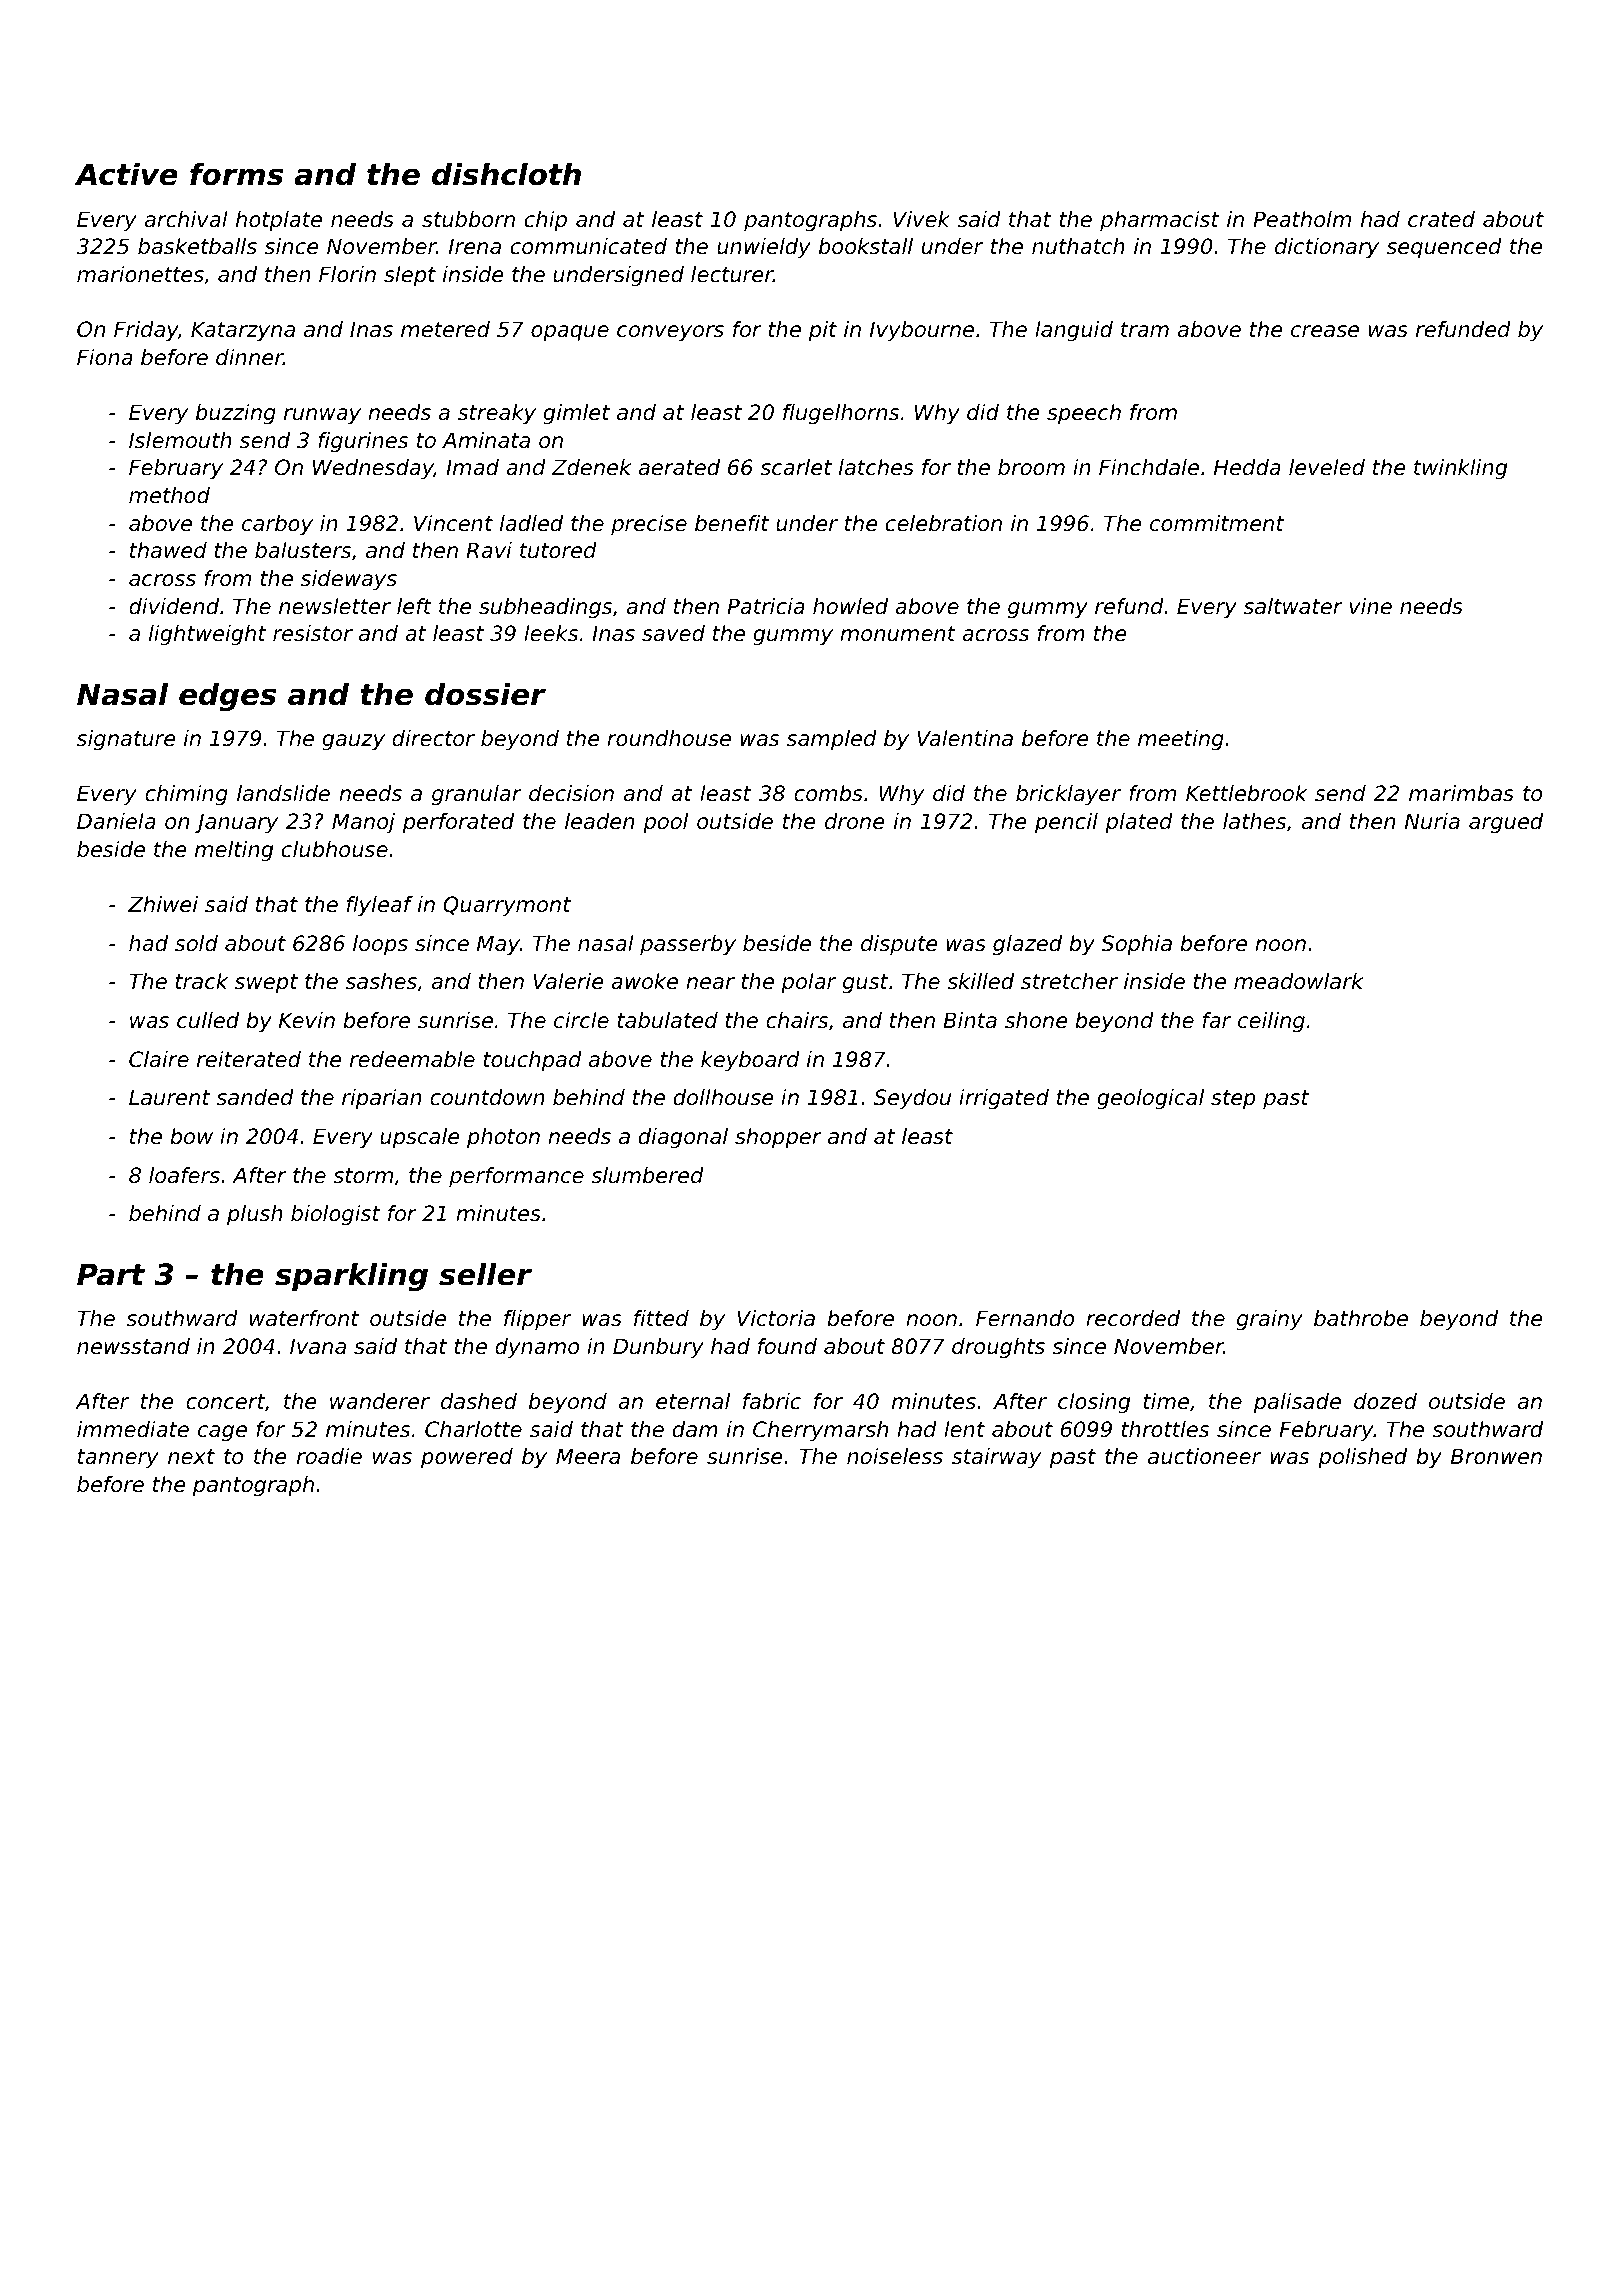 Image resolution: width=1620 pixels, height=2292 pixels. I want to click on howled, so click(850, 606).
